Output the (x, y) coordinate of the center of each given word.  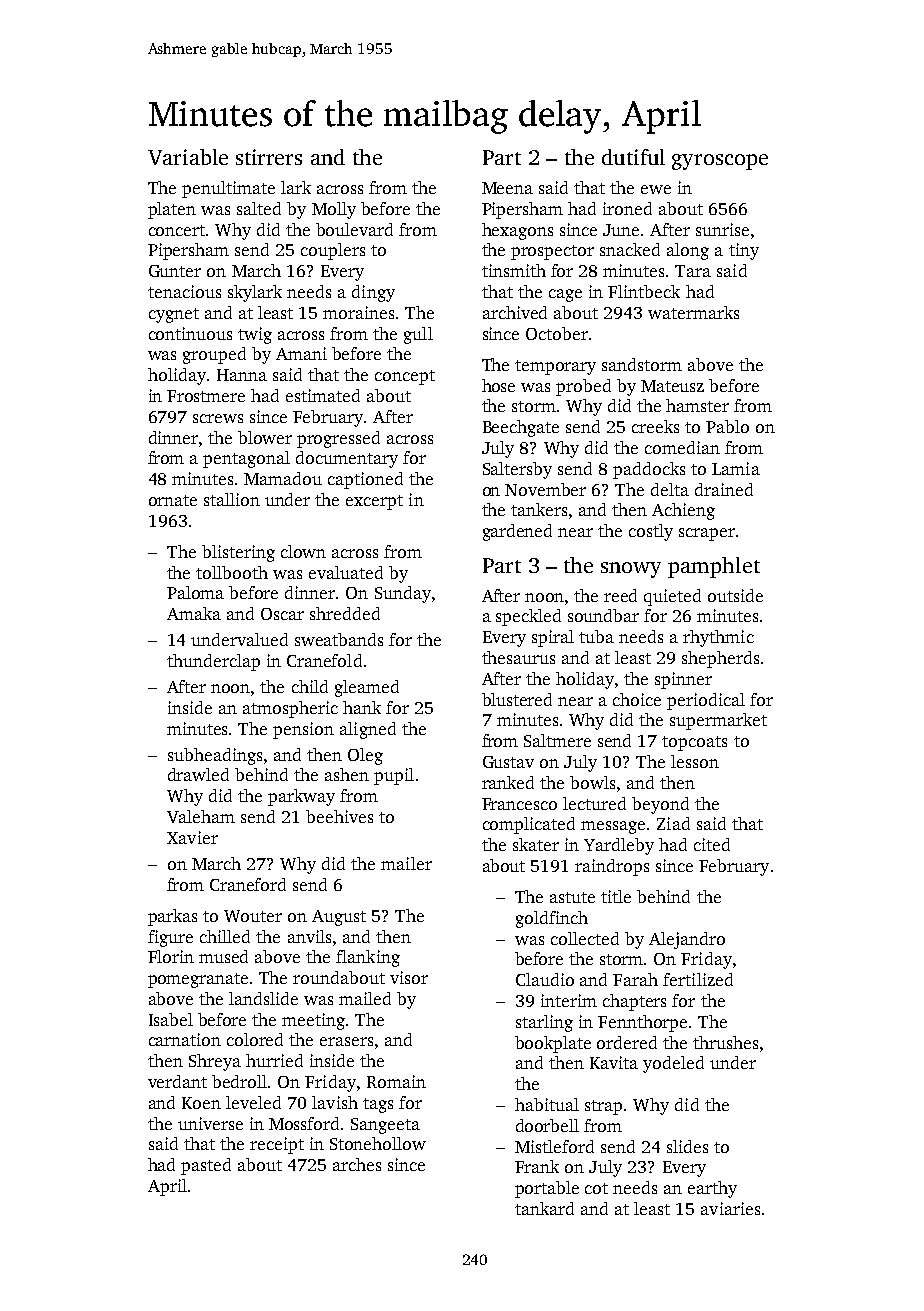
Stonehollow (378, 1143)
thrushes (725, 1042)
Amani (301, 353)
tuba (596, 636)
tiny (744, 251)
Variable (188, 157)
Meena (507, 188)
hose (498, 385)
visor (409, 977)
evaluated (346, 572)
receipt (277, 1145)
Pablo (727, 426)
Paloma (195, 592)
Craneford (248, 884)
